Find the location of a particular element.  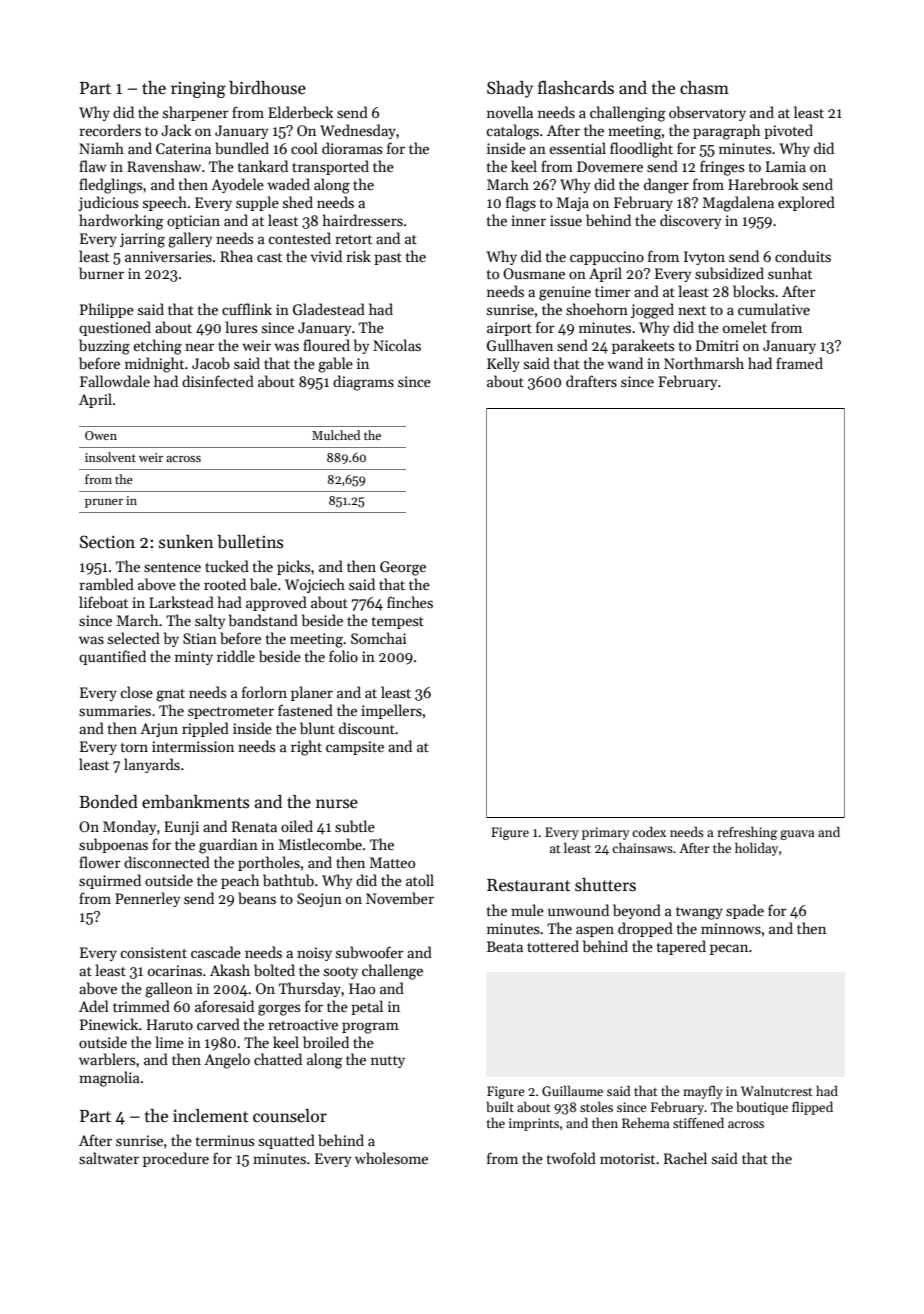

Fallowdale is located at coordinates (115, 381).
